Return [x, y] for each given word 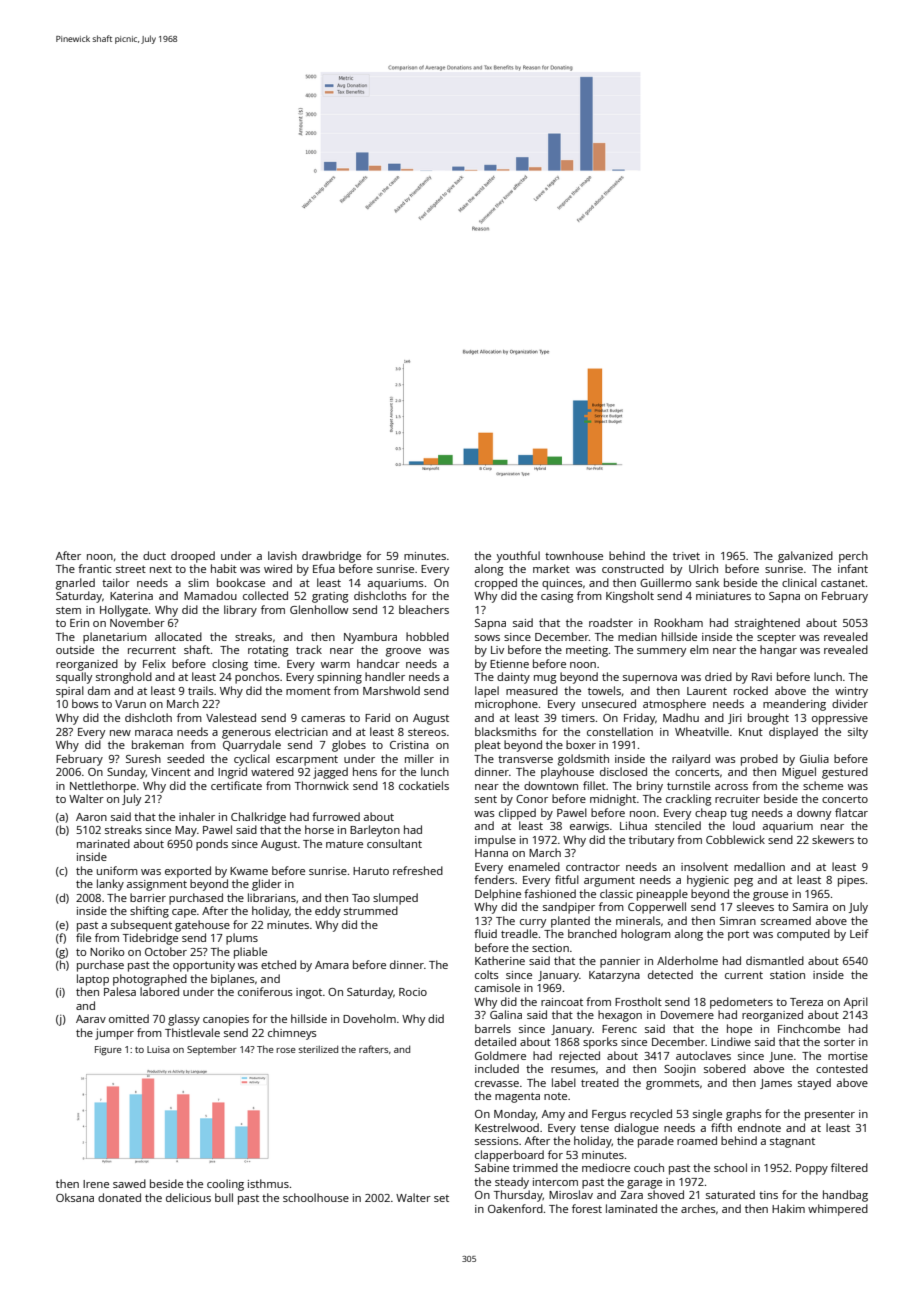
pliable [250, 953]
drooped [193, 557]
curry [533, 923]
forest [587, 1208]
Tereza [806, 1002]
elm [699, 649]
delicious [188, 1197]
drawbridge [331, 557]
